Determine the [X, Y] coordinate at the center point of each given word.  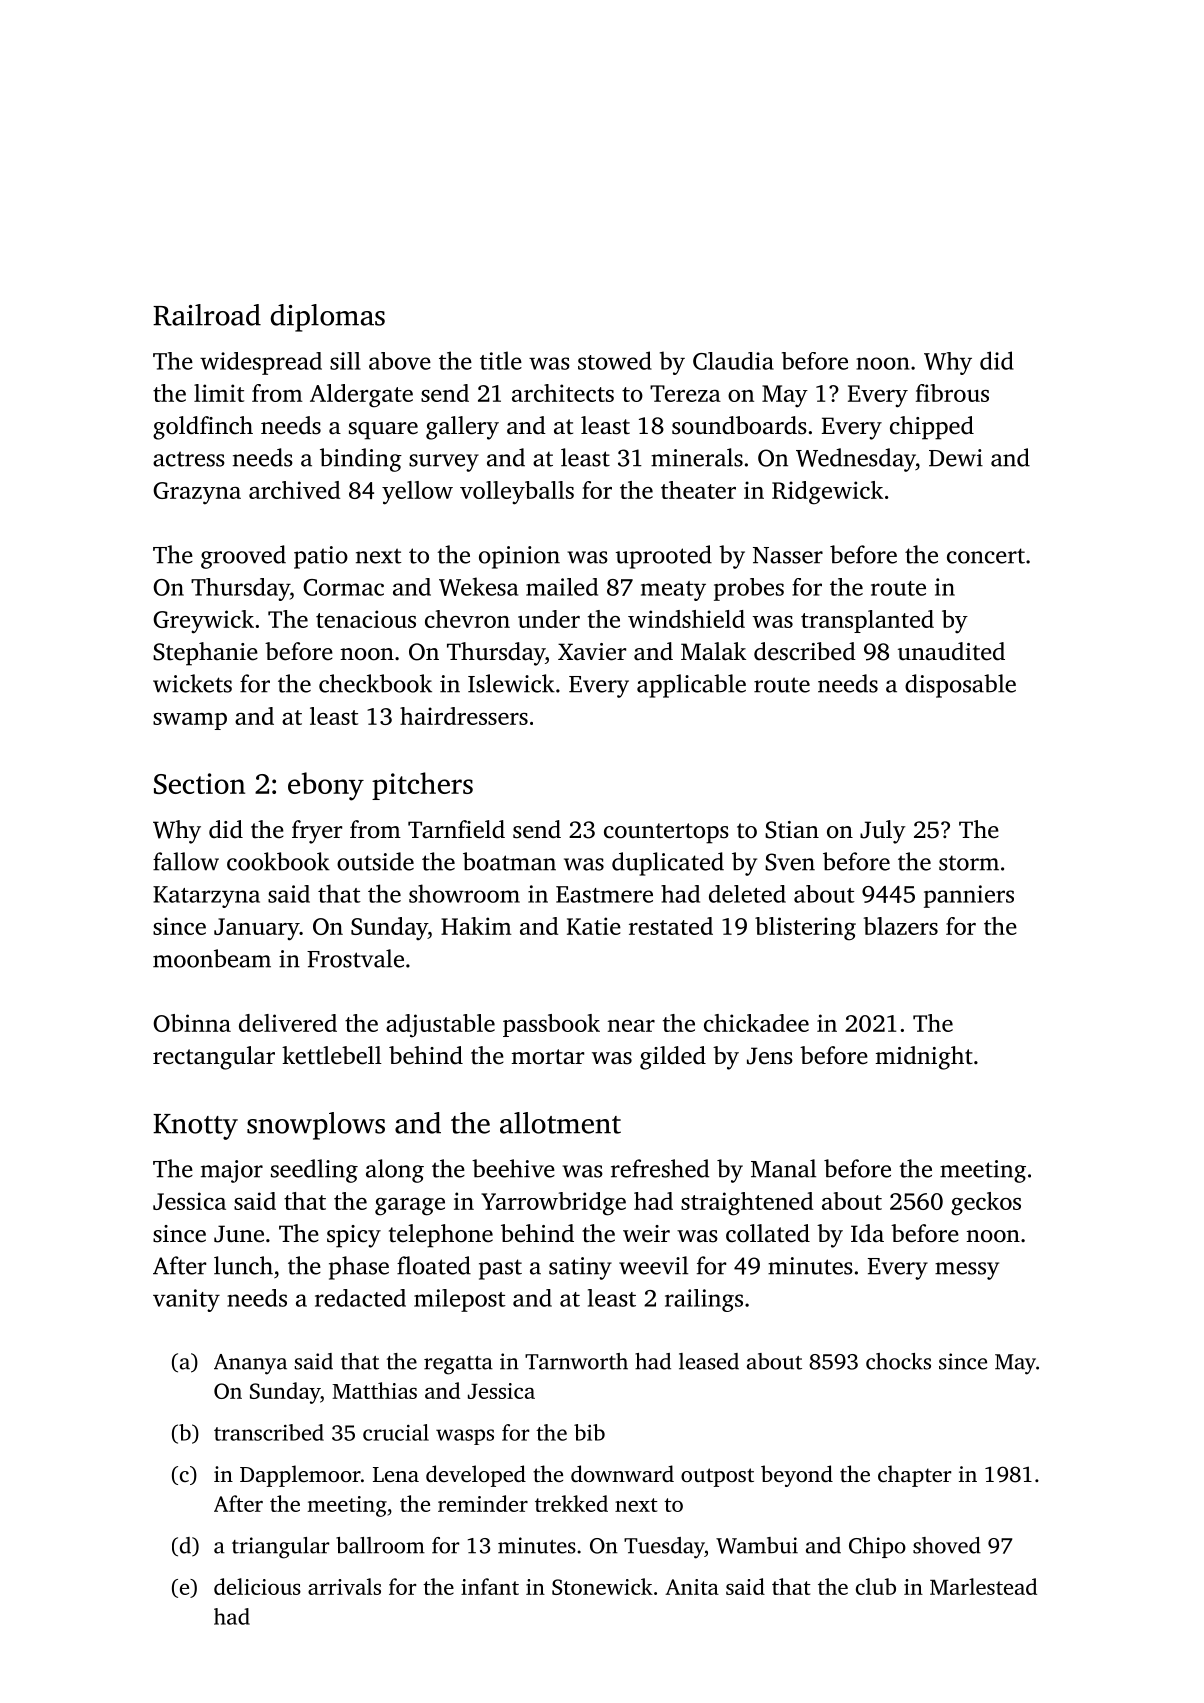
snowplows [316, 1126]
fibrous [952, 393]
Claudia [733, 361]
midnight [924, 1058]
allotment [560, 1123]
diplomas [328, 318]
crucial [396, 1432]
